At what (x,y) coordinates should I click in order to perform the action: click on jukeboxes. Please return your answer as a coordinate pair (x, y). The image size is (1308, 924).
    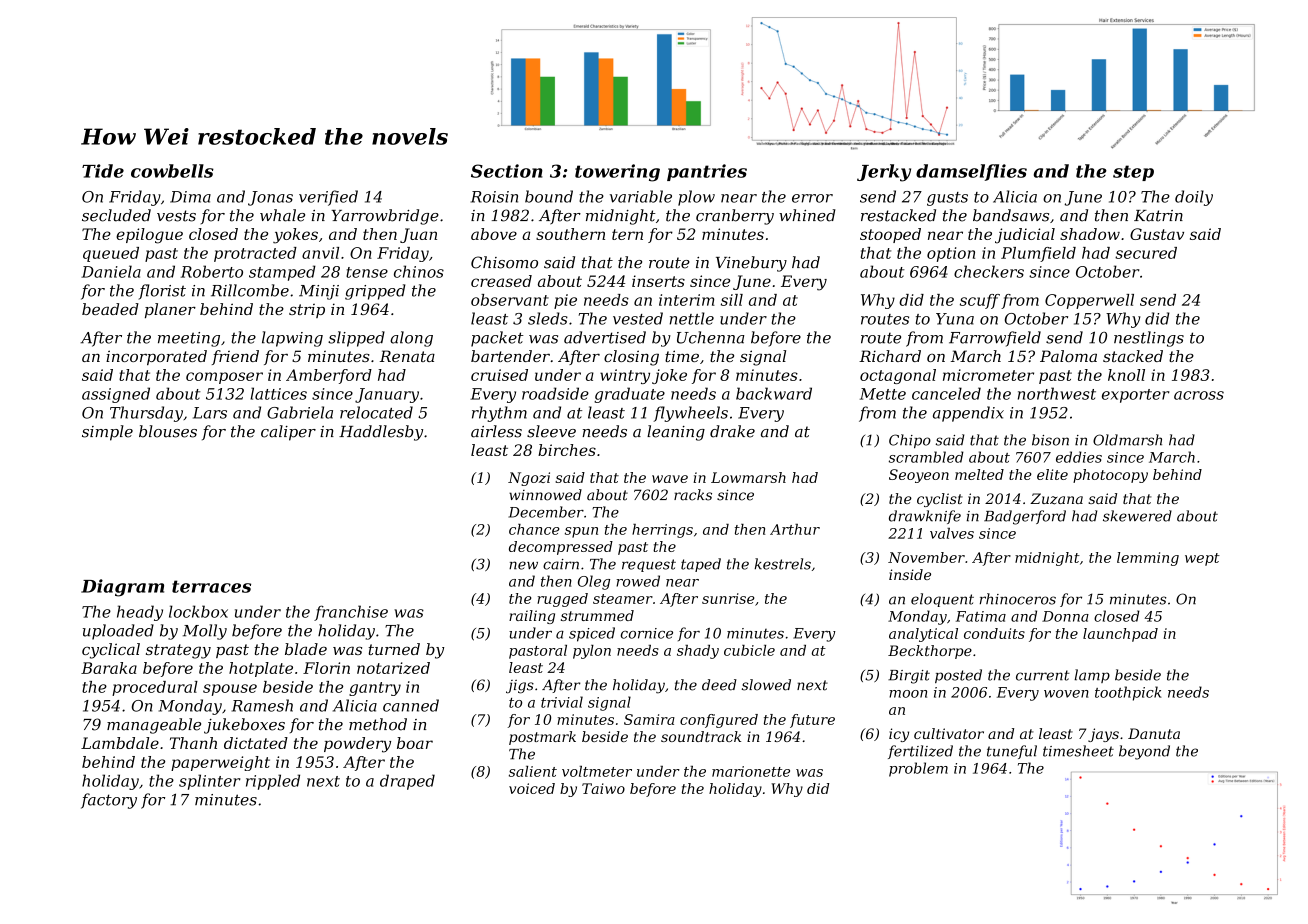
    Looking at the image, I should click on (244, 726).
